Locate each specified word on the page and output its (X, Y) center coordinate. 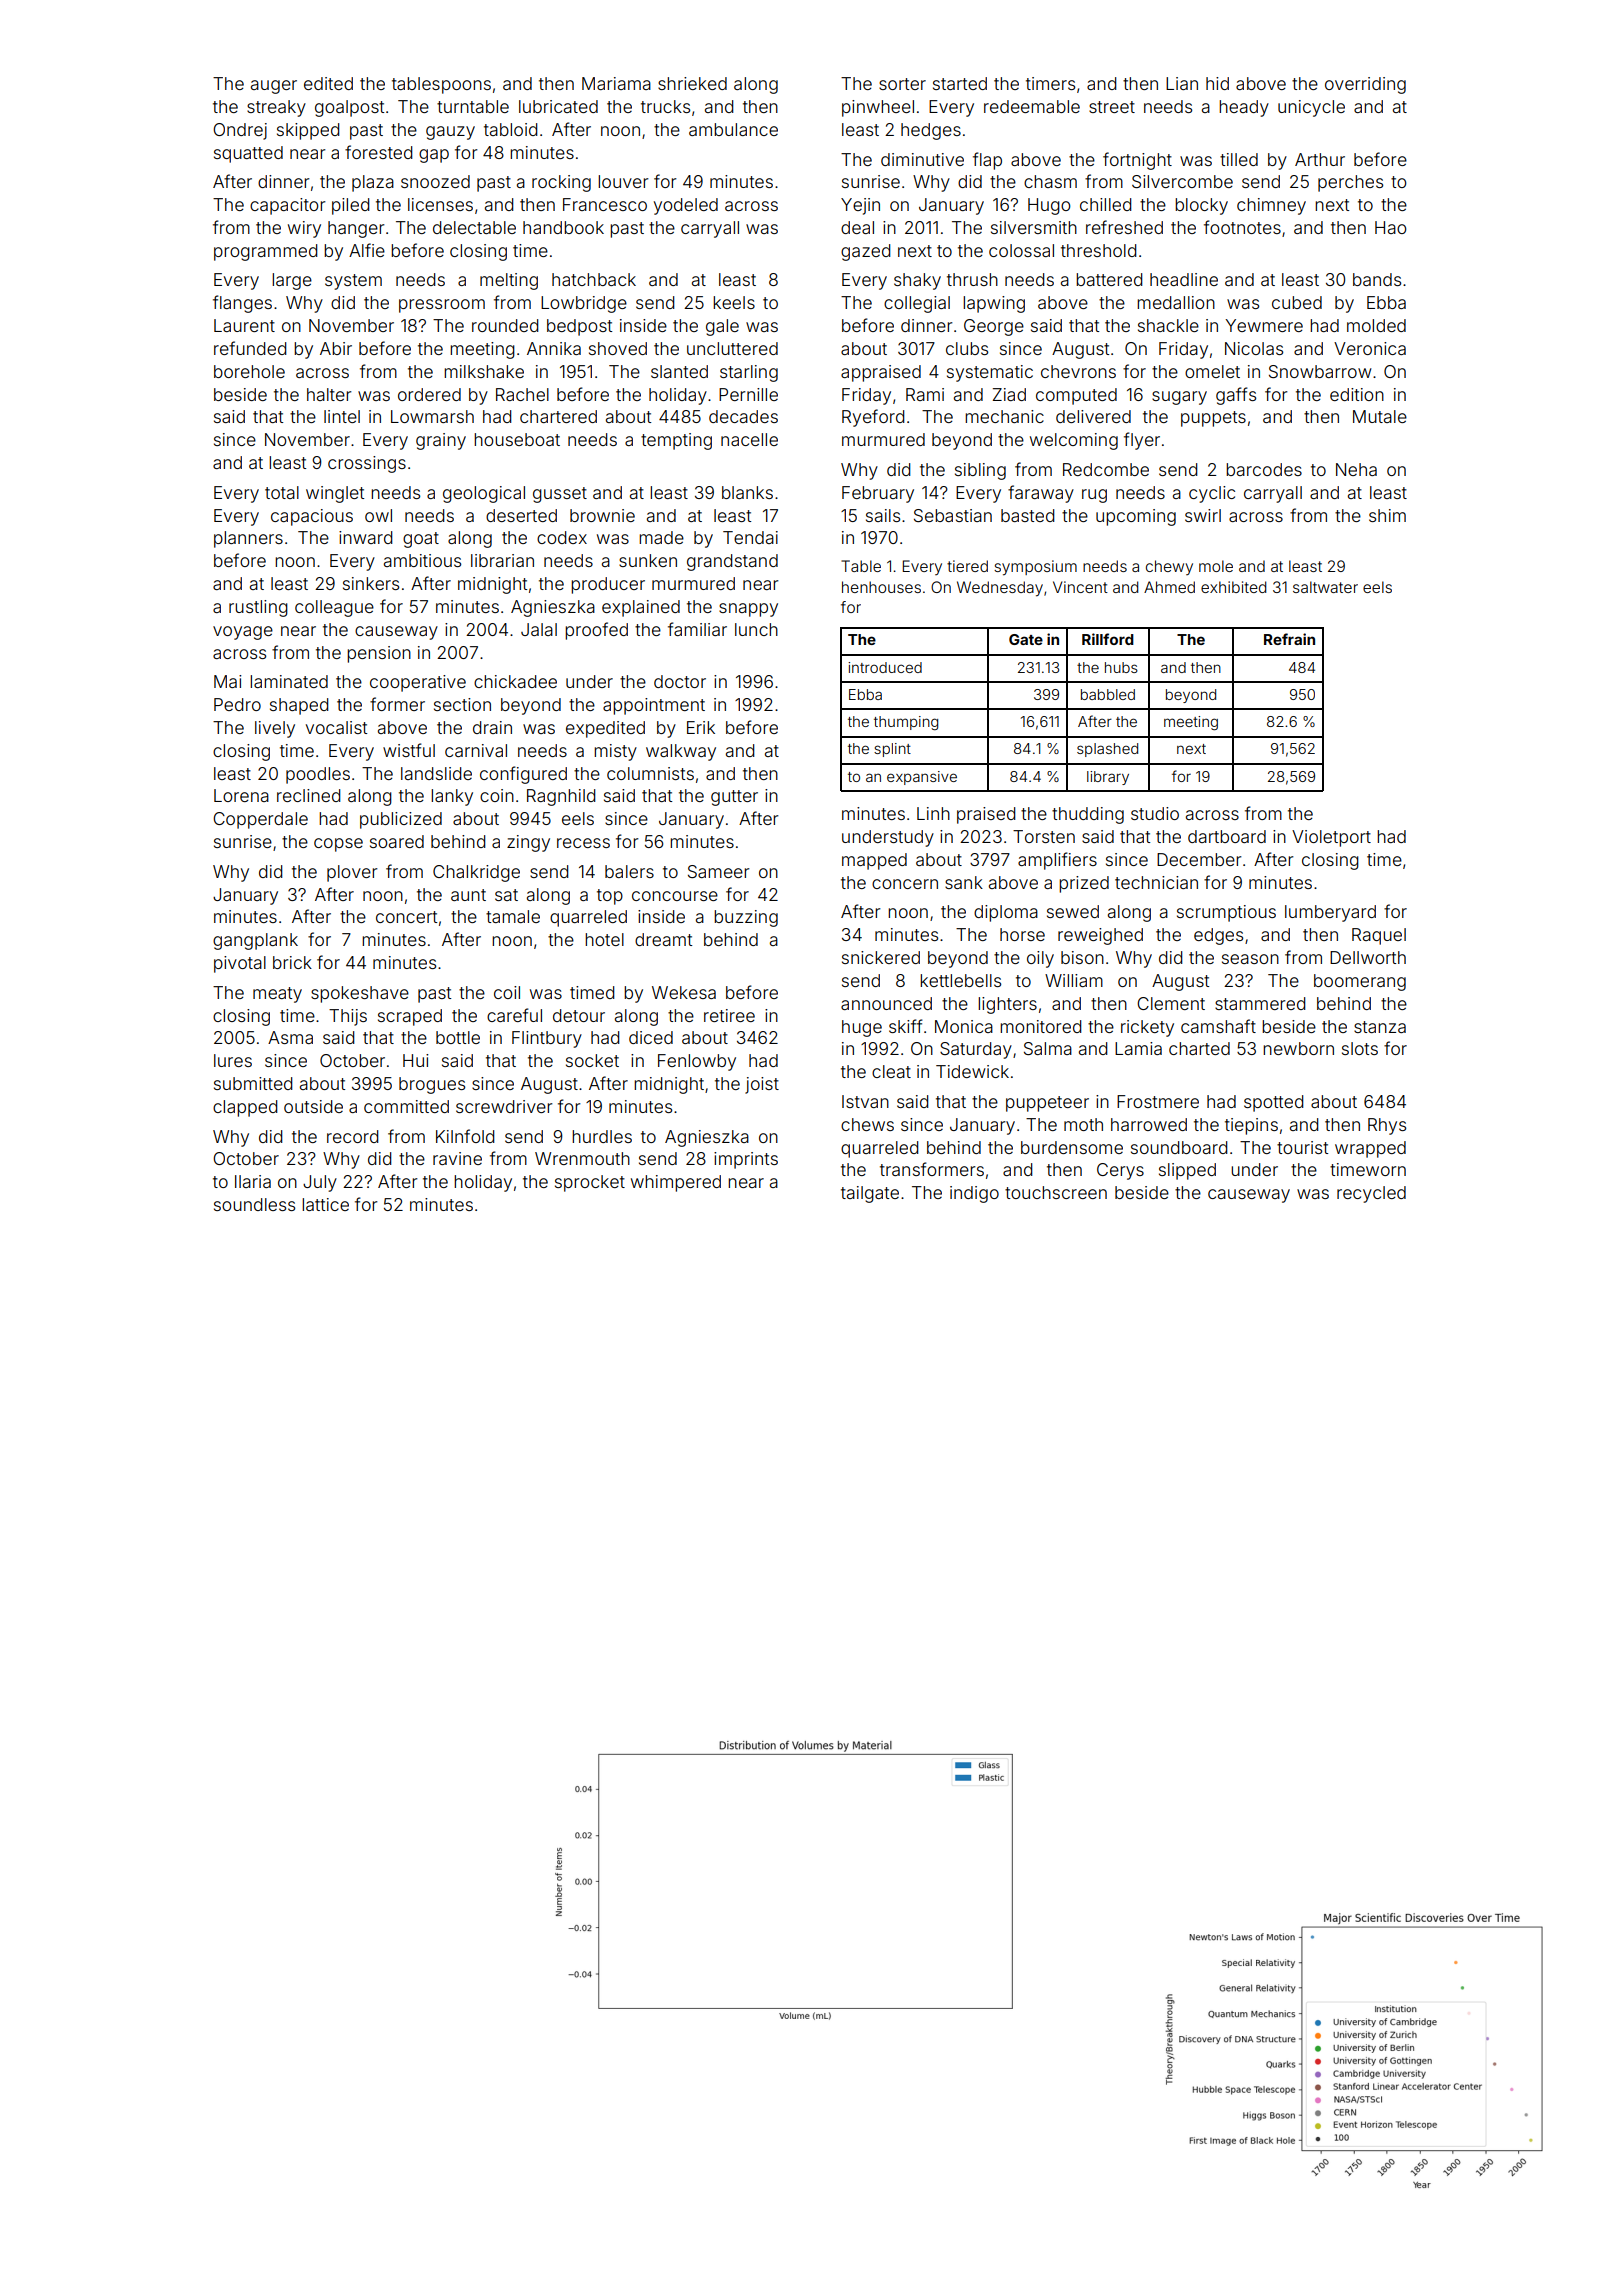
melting (509, 281)
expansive (922, 778)
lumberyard (1330, 913)
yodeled (686, 206)
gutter (734, 798)
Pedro (237, 704)
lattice (325, 1204)
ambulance (733, 129)
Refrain (1289, 639)
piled (350, 206)
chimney (1271, 206)
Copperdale (260, 820)
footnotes (1242, 227)
